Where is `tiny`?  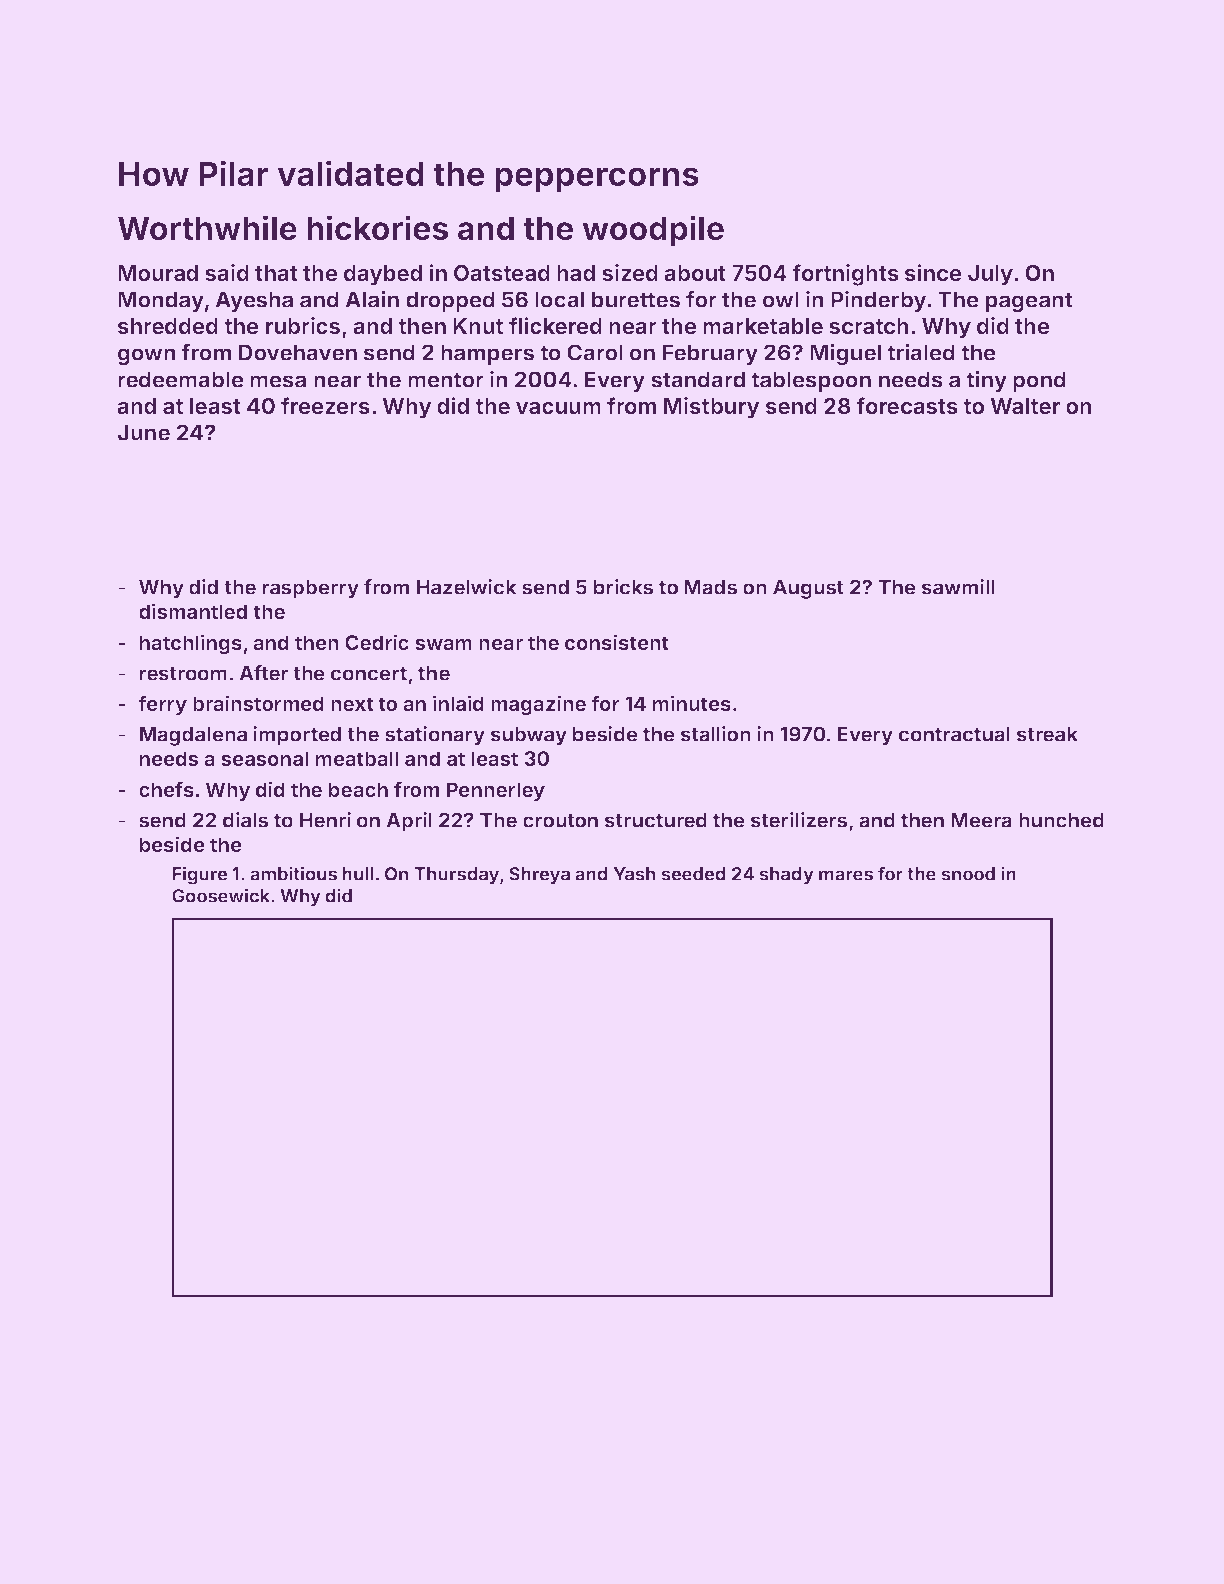 tiny is located at coordinates (986, 381).
